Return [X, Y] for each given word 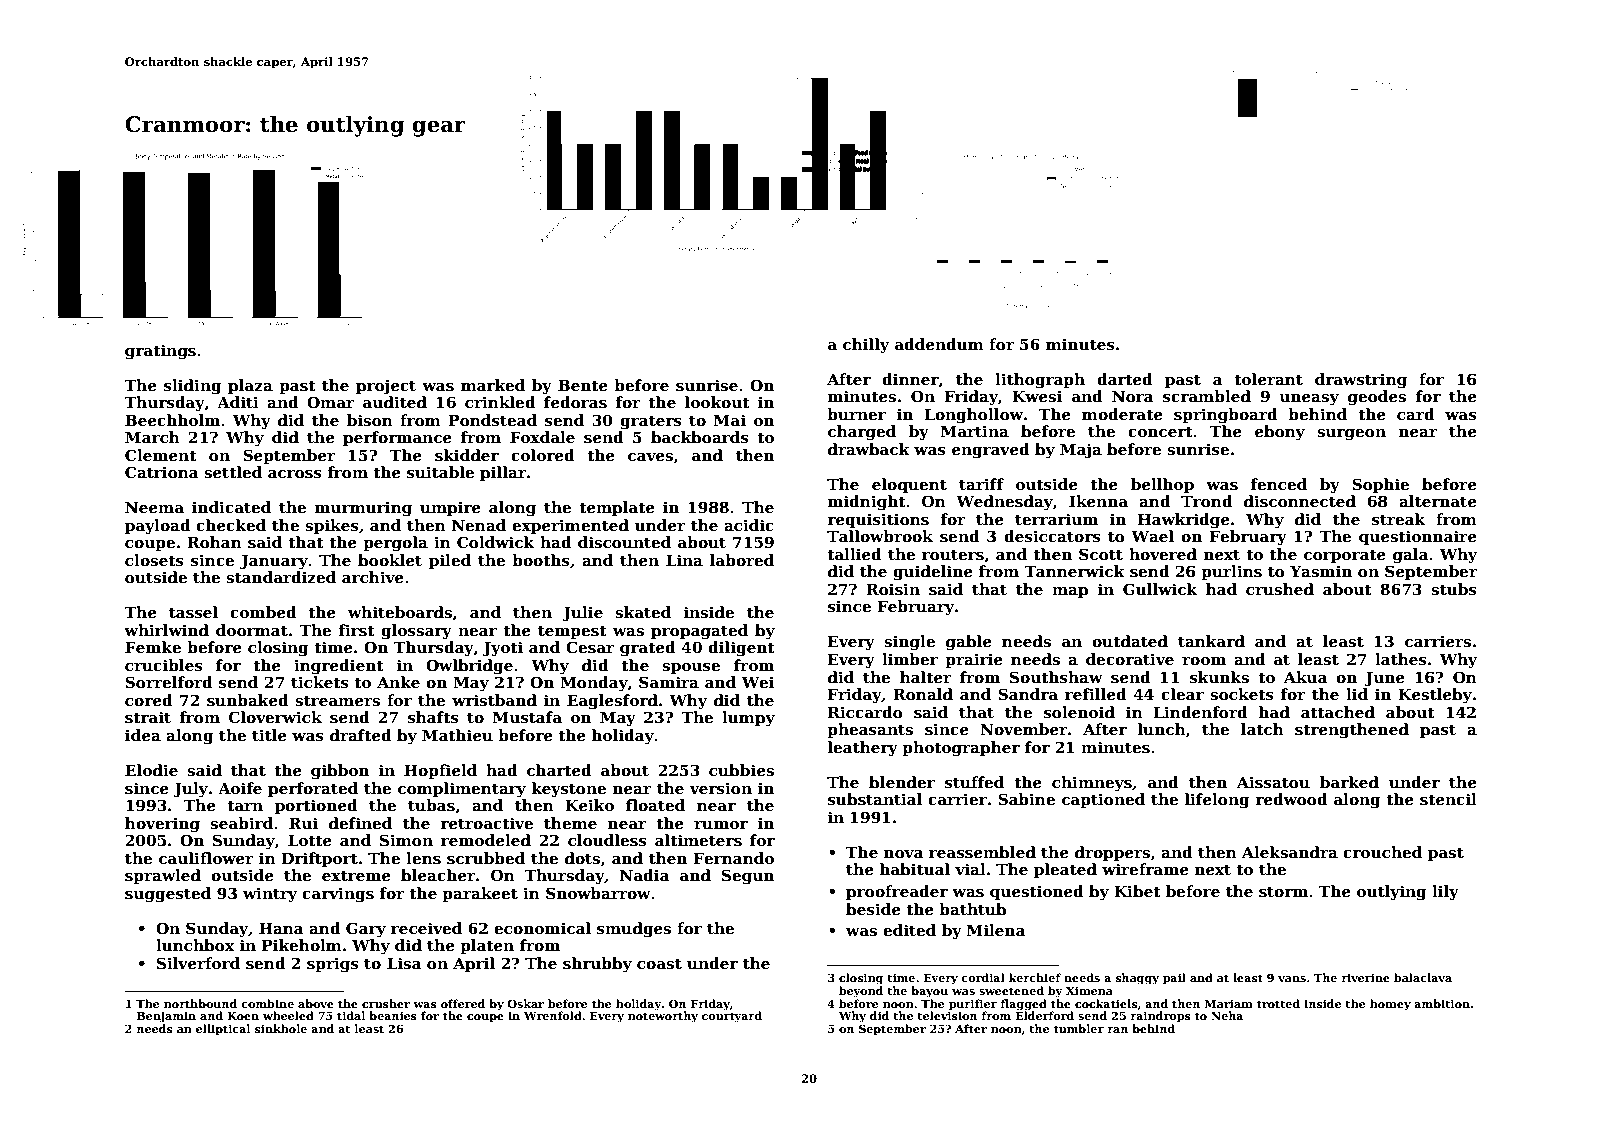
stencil [1448, 799]
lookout [717, 402]
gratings [160, 352]
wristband [494, 700]
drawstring [1361, 381]
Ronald [923, 694]
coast [659, 963]
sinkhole [281, 1028]
